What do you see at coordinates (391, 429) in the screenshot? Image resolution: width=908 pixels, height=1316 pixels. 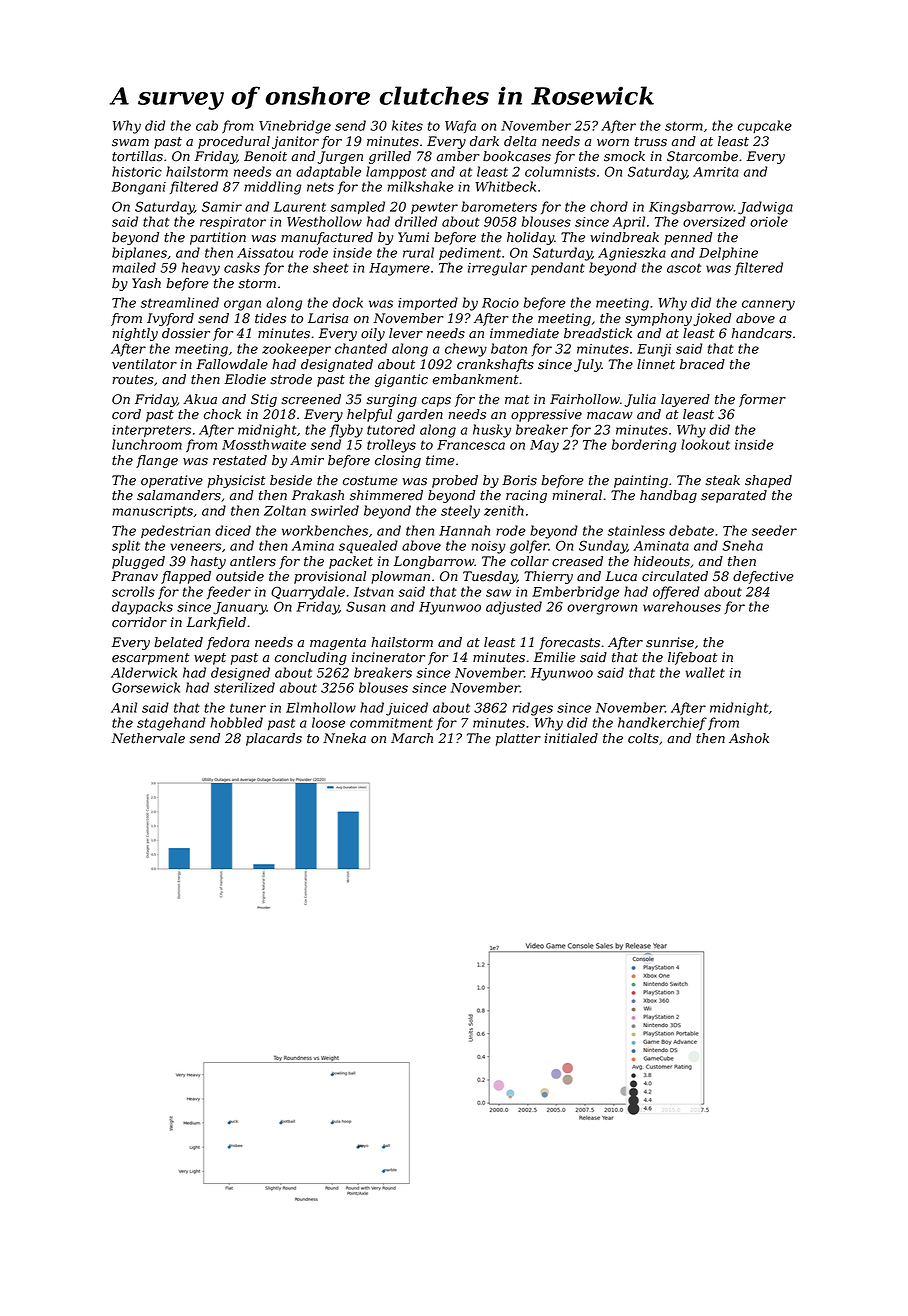 I see `tutored` at bounding box center [391, 429].
